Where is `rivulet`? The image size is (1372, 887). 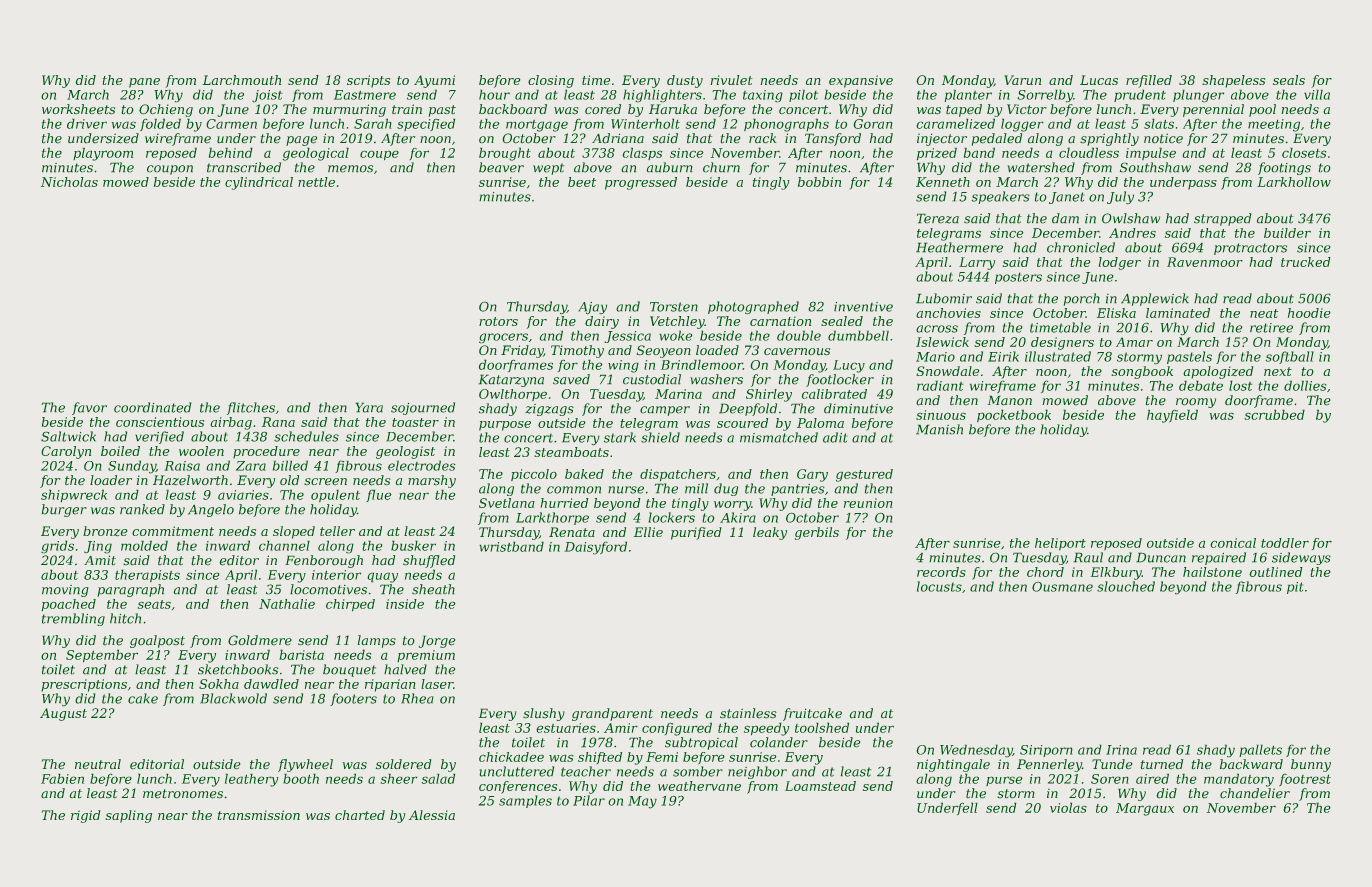
rivulet is located at coordinates (731, 80).
